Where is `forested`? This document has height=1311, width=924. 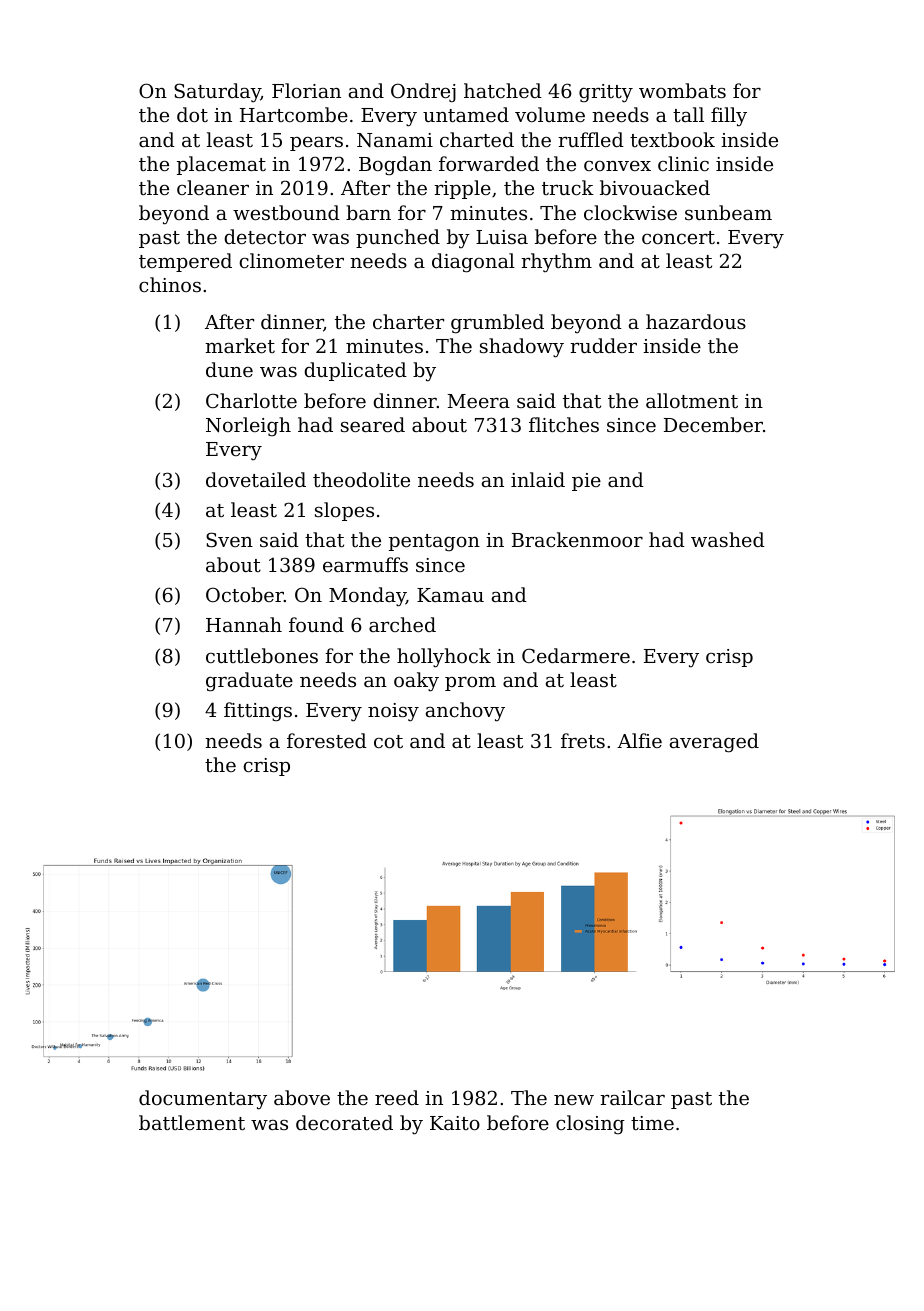 forested is located at coordinates (327, 740).
